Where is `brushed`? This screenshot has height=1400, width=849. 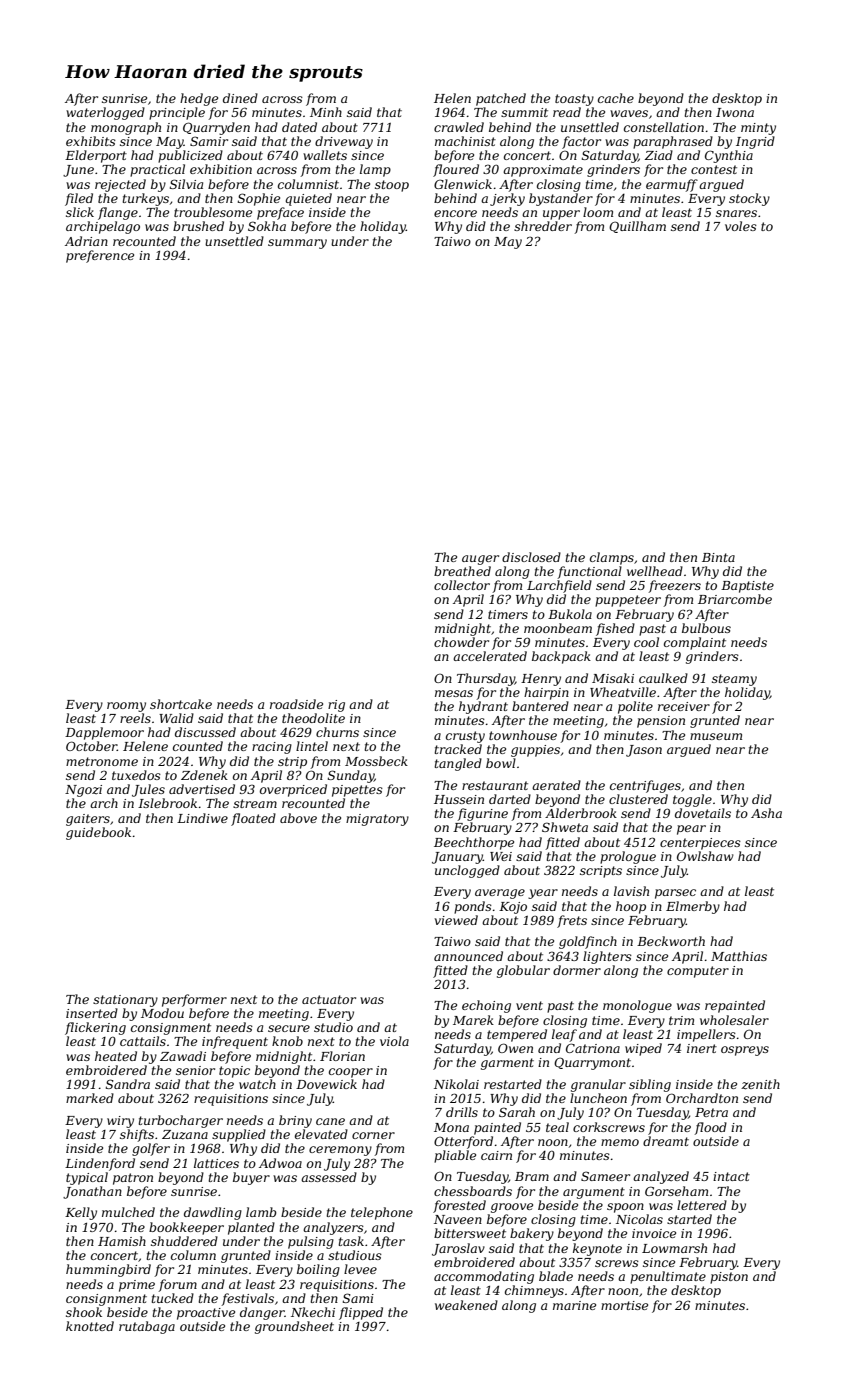 brushed is located at coordinates (198, 226).
